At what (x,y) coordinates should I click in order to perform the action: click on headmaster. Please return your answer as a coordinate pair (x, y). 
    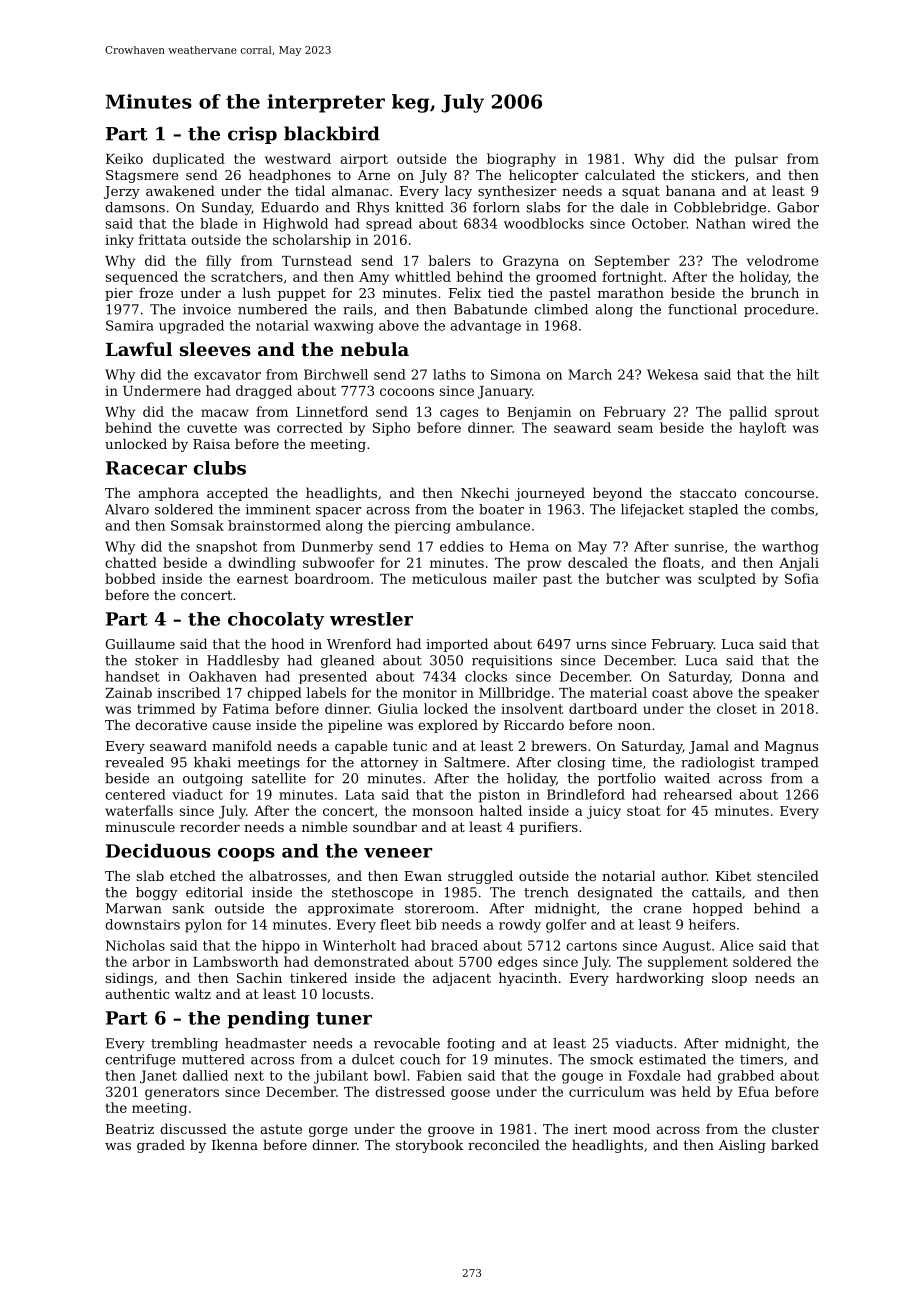
    Looking at the image, I should click on (265, 1043).
